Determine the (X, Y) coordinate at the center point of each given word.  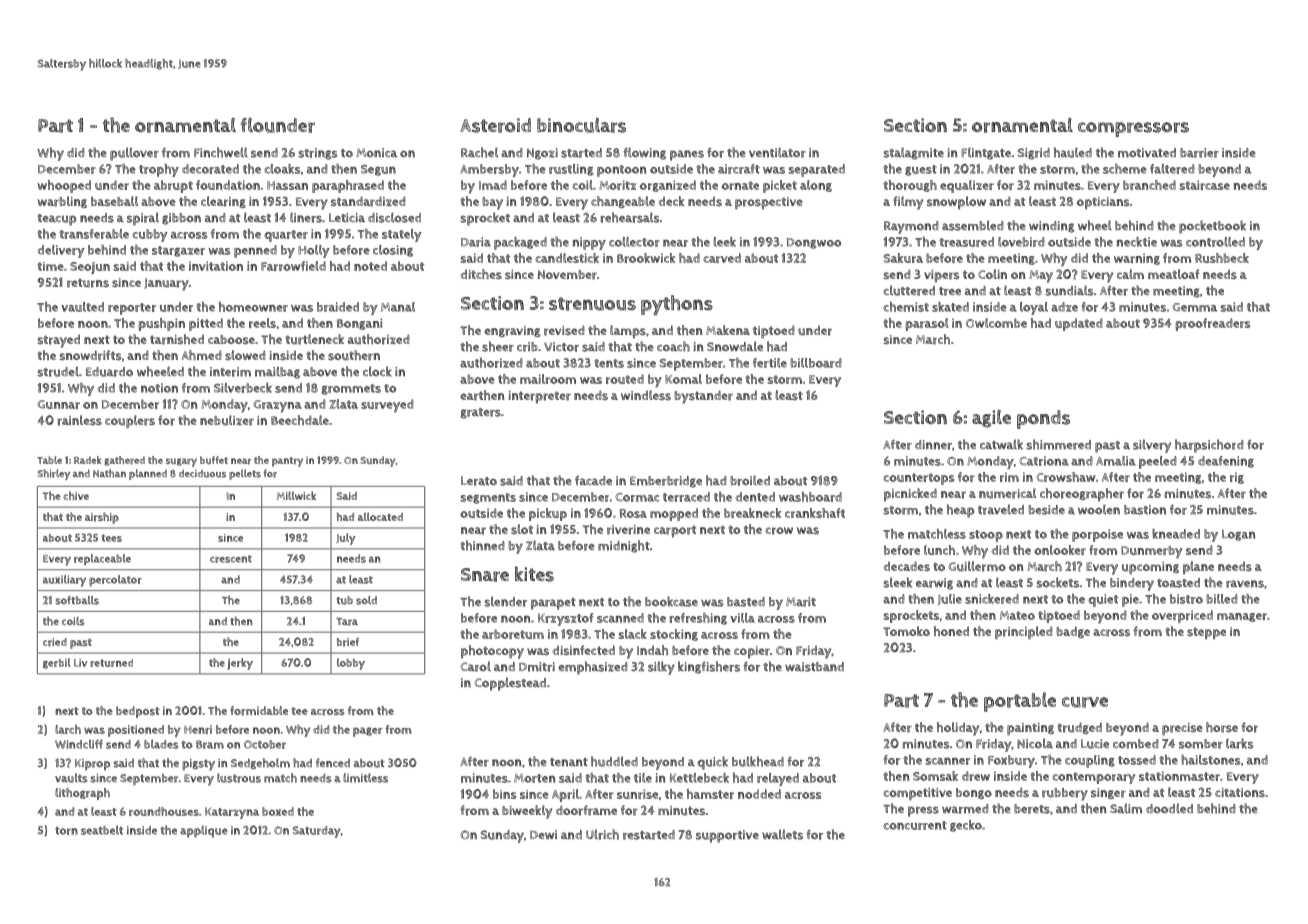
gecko (966, 826)
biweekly (527, 812)
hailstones (1211, 760)
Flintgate (986, 153)
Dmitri (537, 667)
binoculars (581, 125)
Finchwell (221, 152)
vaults (71, 778)
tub (345, 600)
